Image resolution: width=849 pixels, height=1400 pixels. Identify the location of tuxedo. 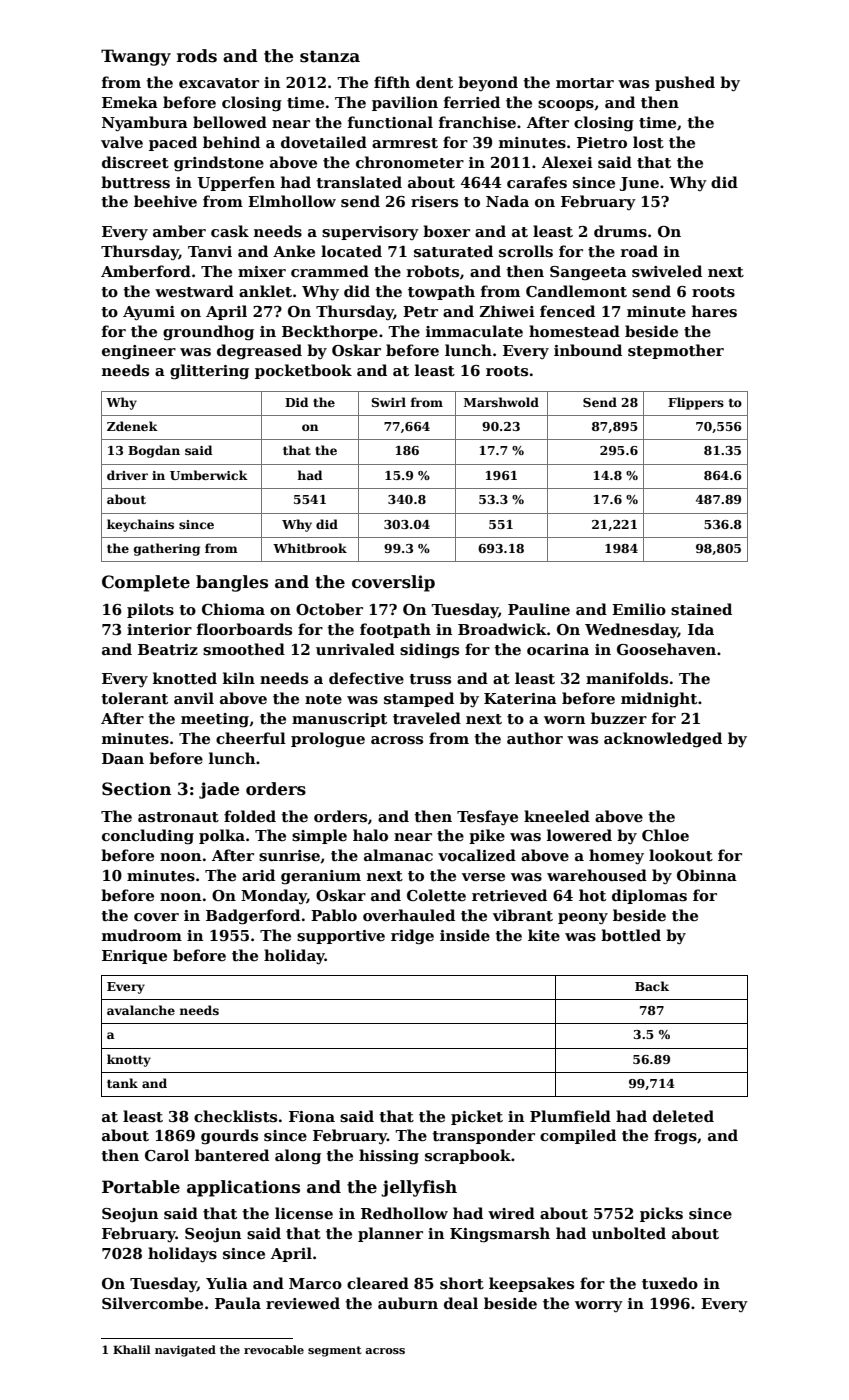
(670, 1283).
